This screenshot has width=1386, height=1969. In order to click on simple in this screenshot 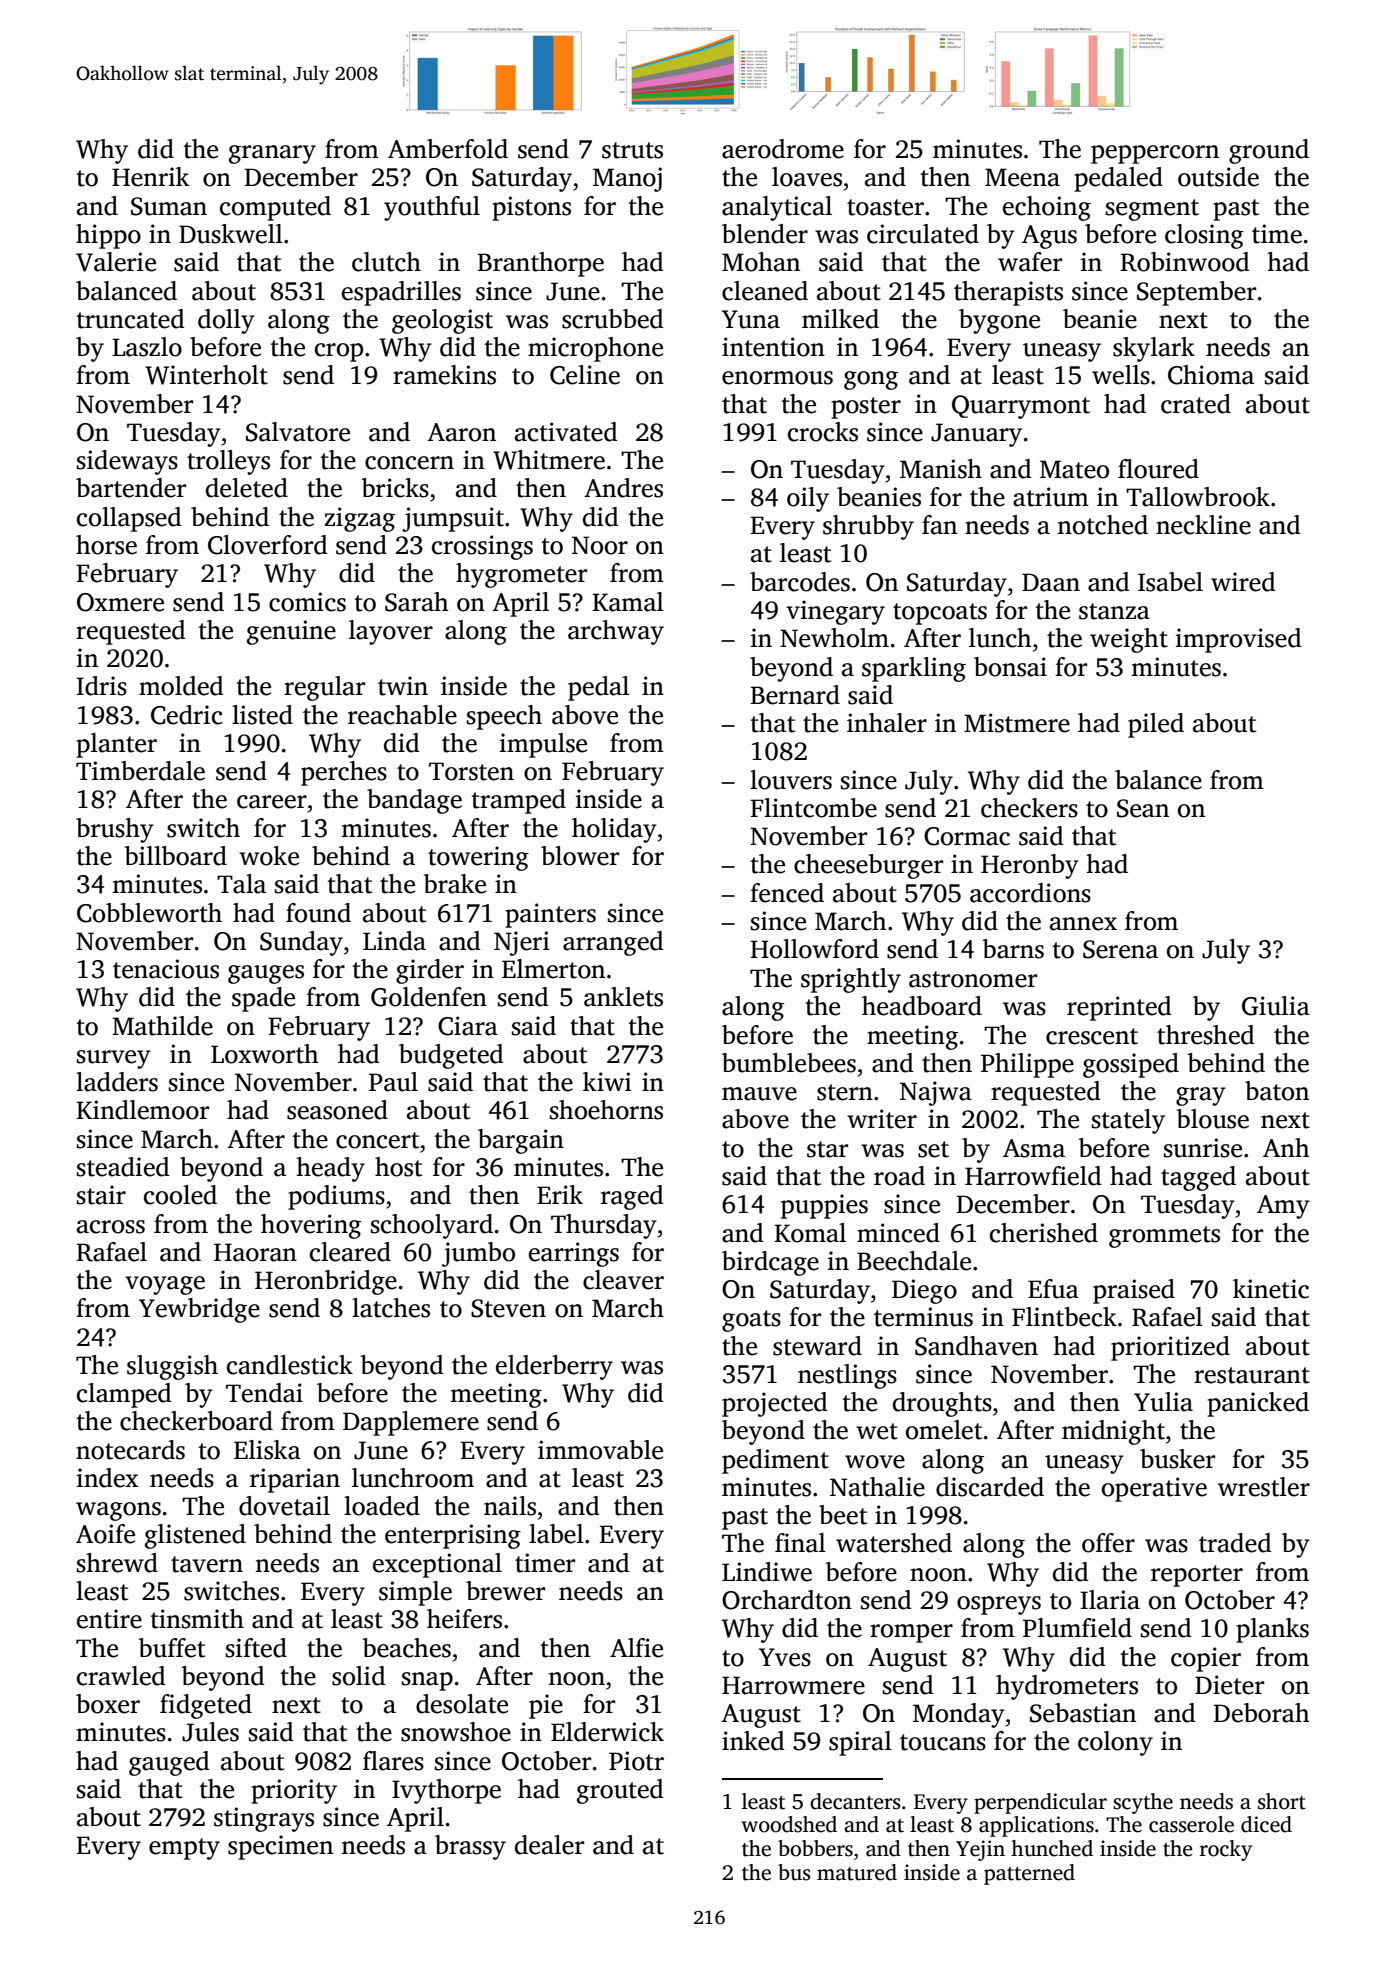, I will do `click(415, 1593)`.
